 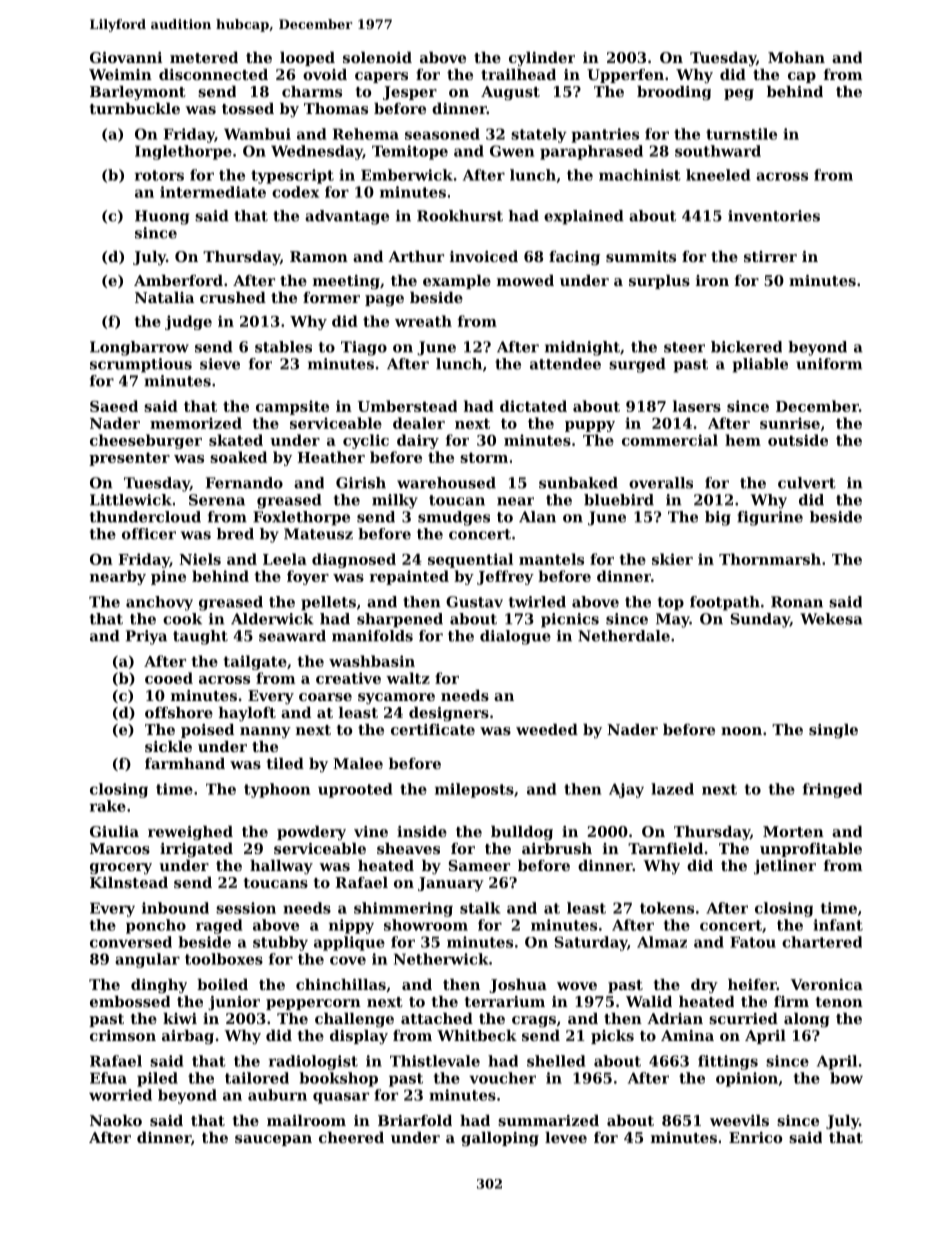 What do you see at coordinates (591, 943) in the document?
I see `Saturday` at bounding box center [591, 943].
